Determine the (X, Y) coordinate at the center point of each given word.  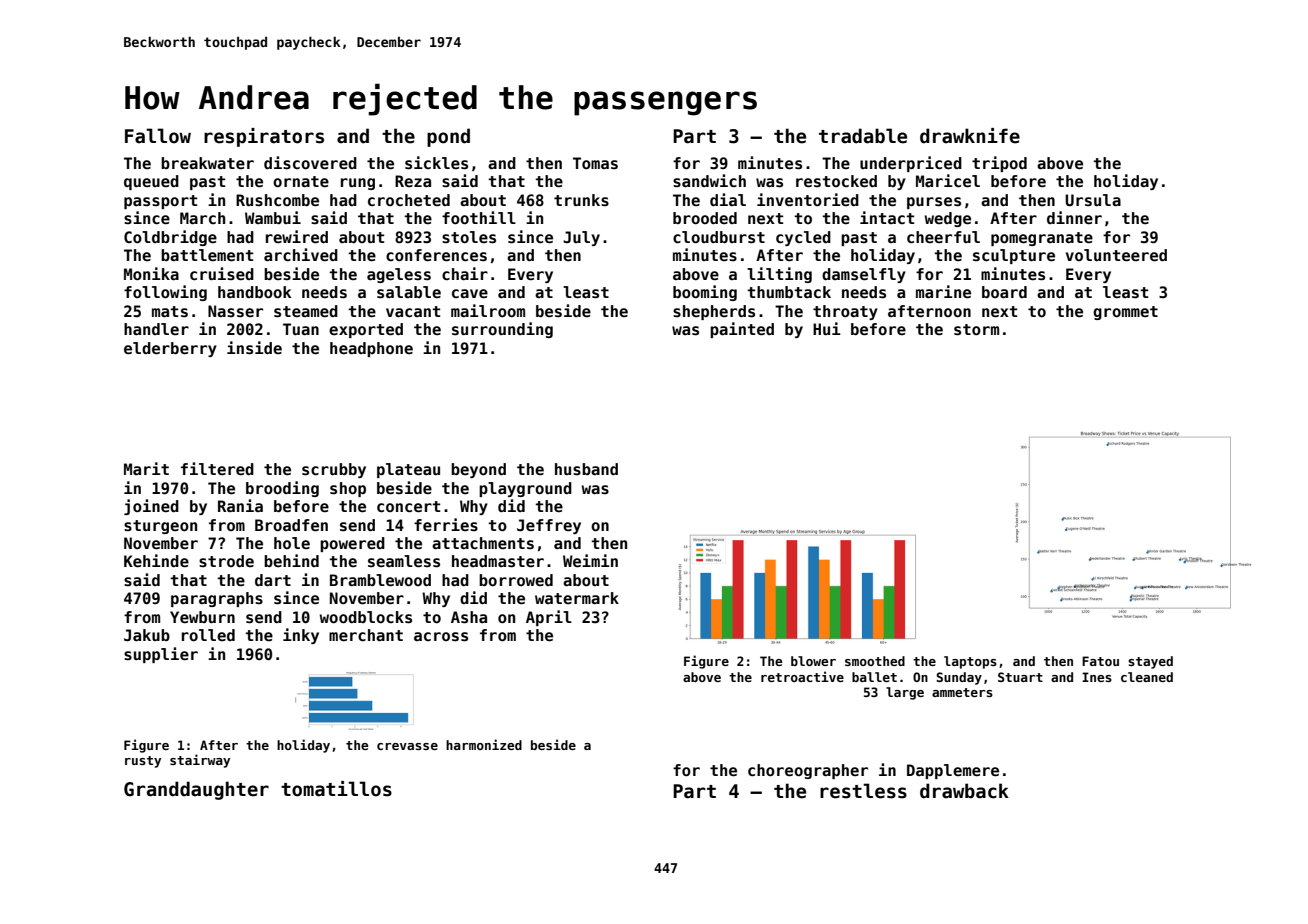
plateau (408, 470)
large (905, 693)
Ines (1097, 677)
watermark (577, 598)
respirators (264, 137)
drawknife (970, 136)
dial (728, 199)
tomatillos (336, 789)
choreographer (808, 771)
